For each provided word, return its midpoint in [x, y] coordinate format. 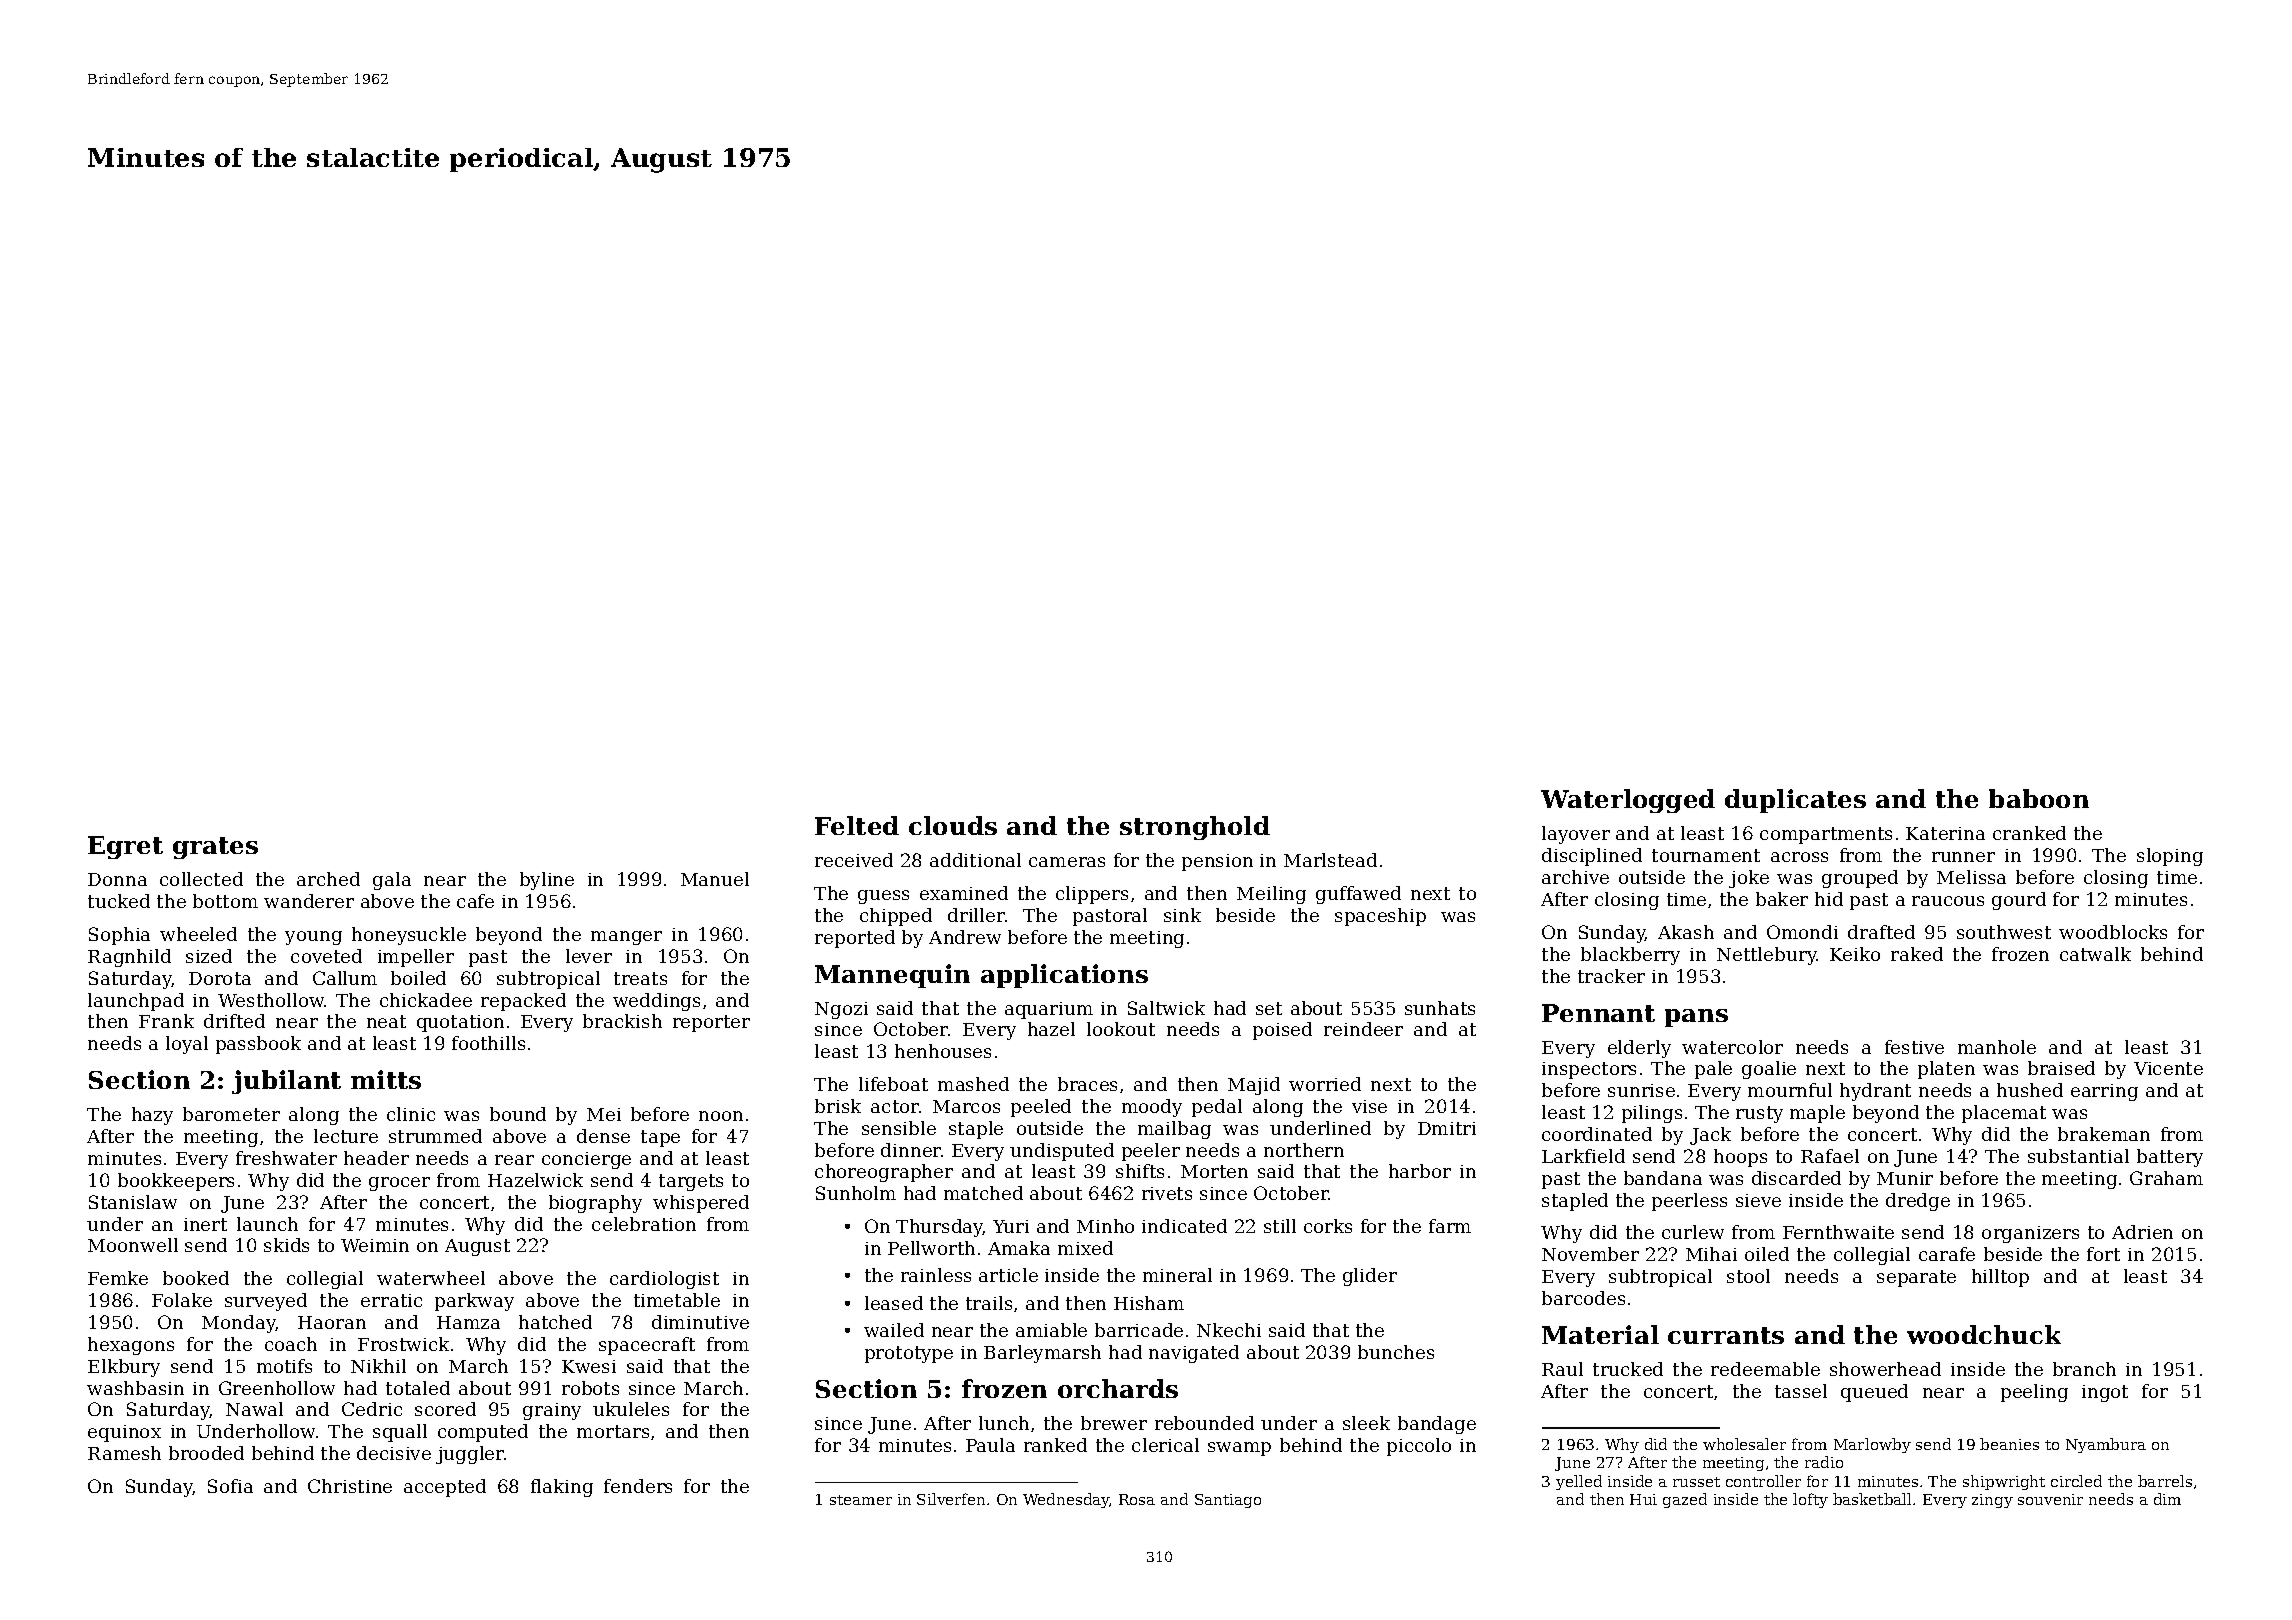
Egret [125, 847]
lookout [1121, 1029]
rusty [1759, 1114]
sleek [1366, 1423]
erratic [391, 1300]
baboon [2039, 798]
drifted [234, 1021]
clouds [953, 825]
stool [1748, 1276]
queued [1874, 1393]
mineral [1177, 1275]
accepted [445, 1488]
